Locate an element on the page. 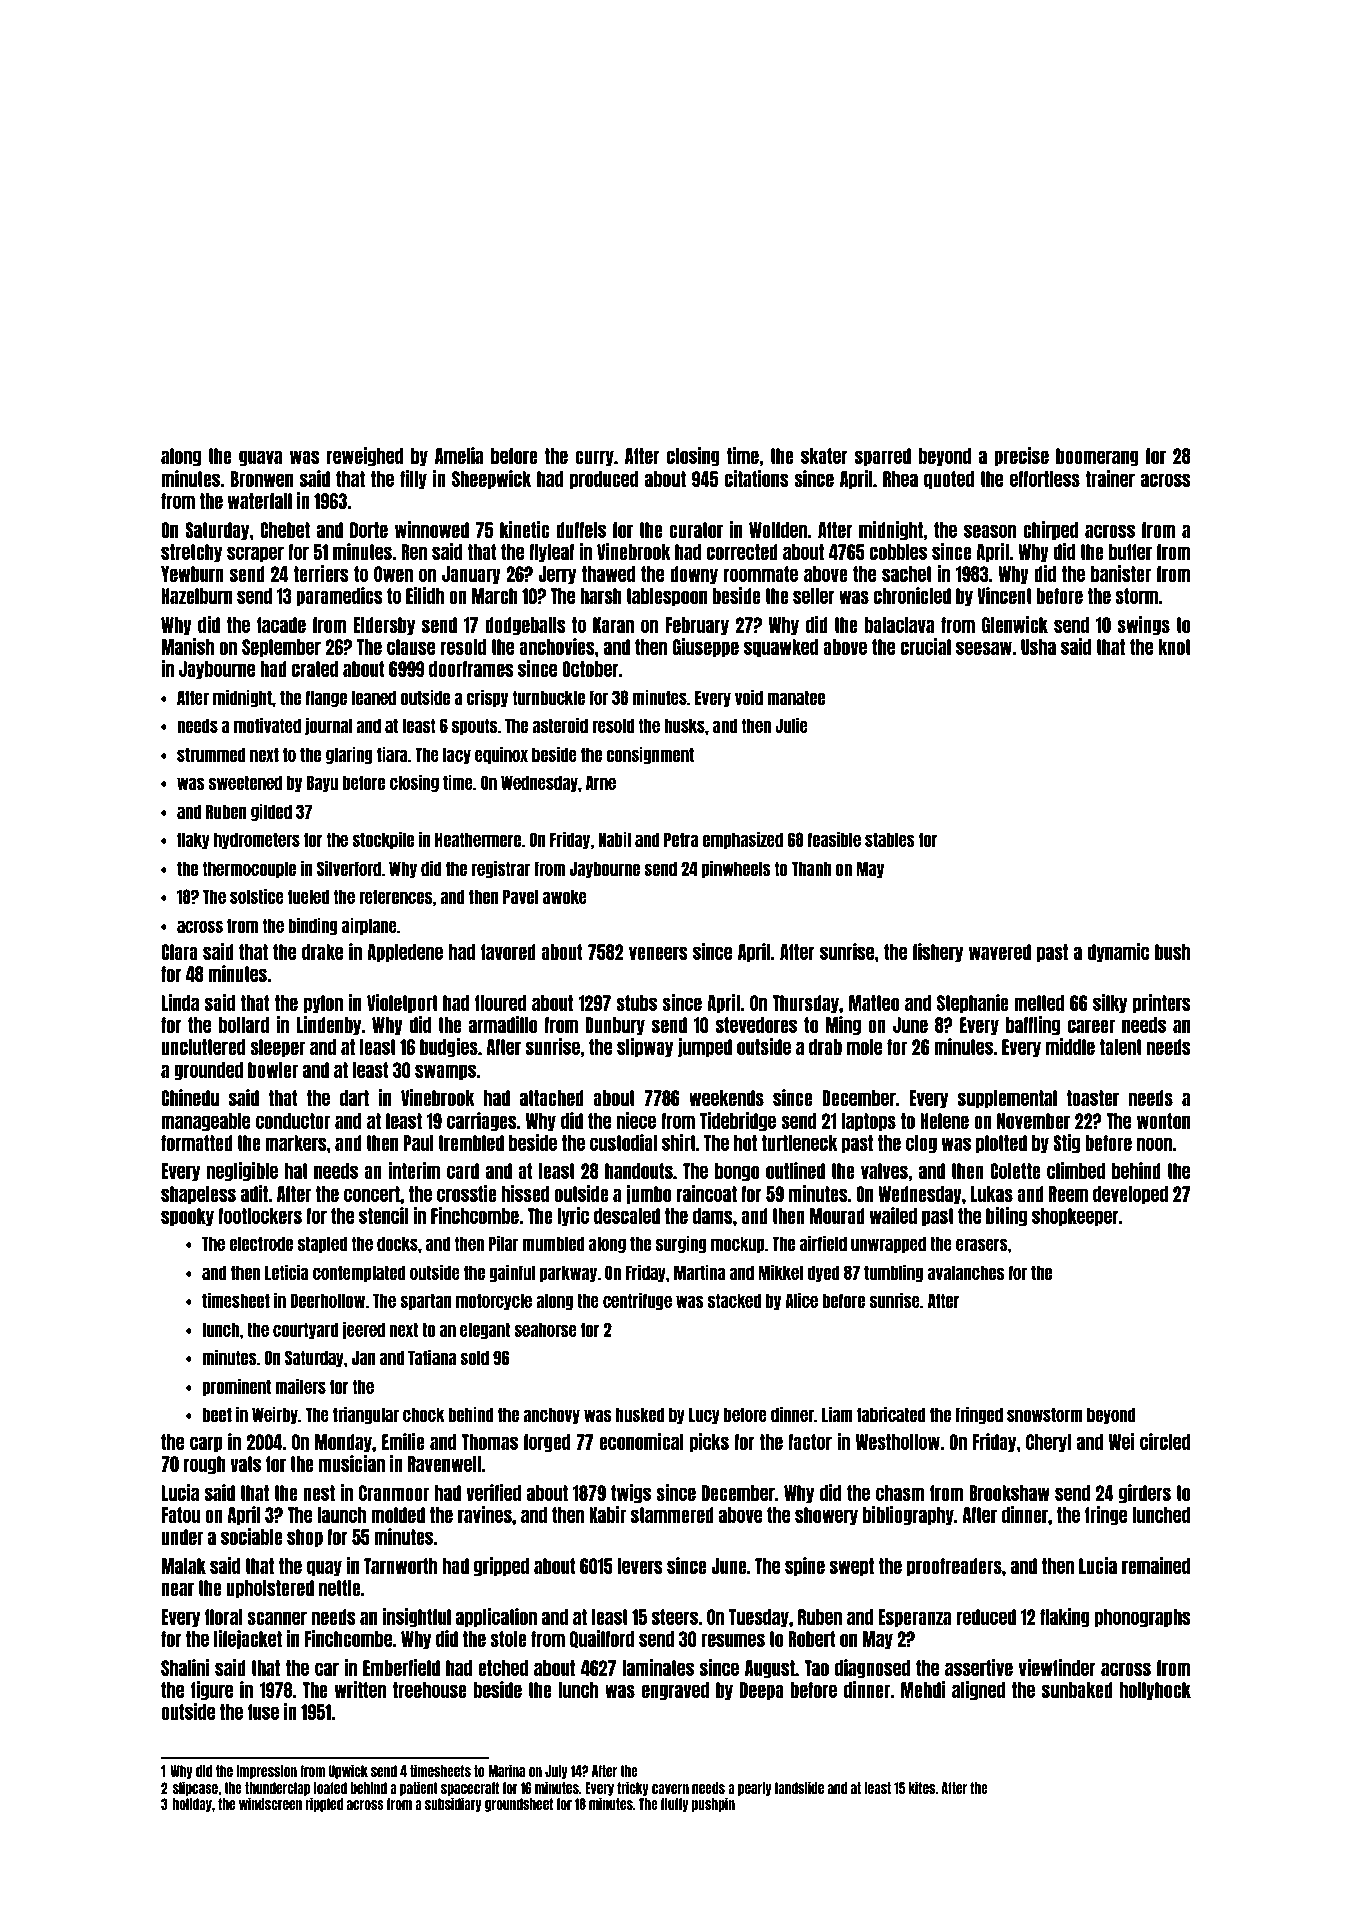  hollyhock is located at coordinates (1155, 1691).
